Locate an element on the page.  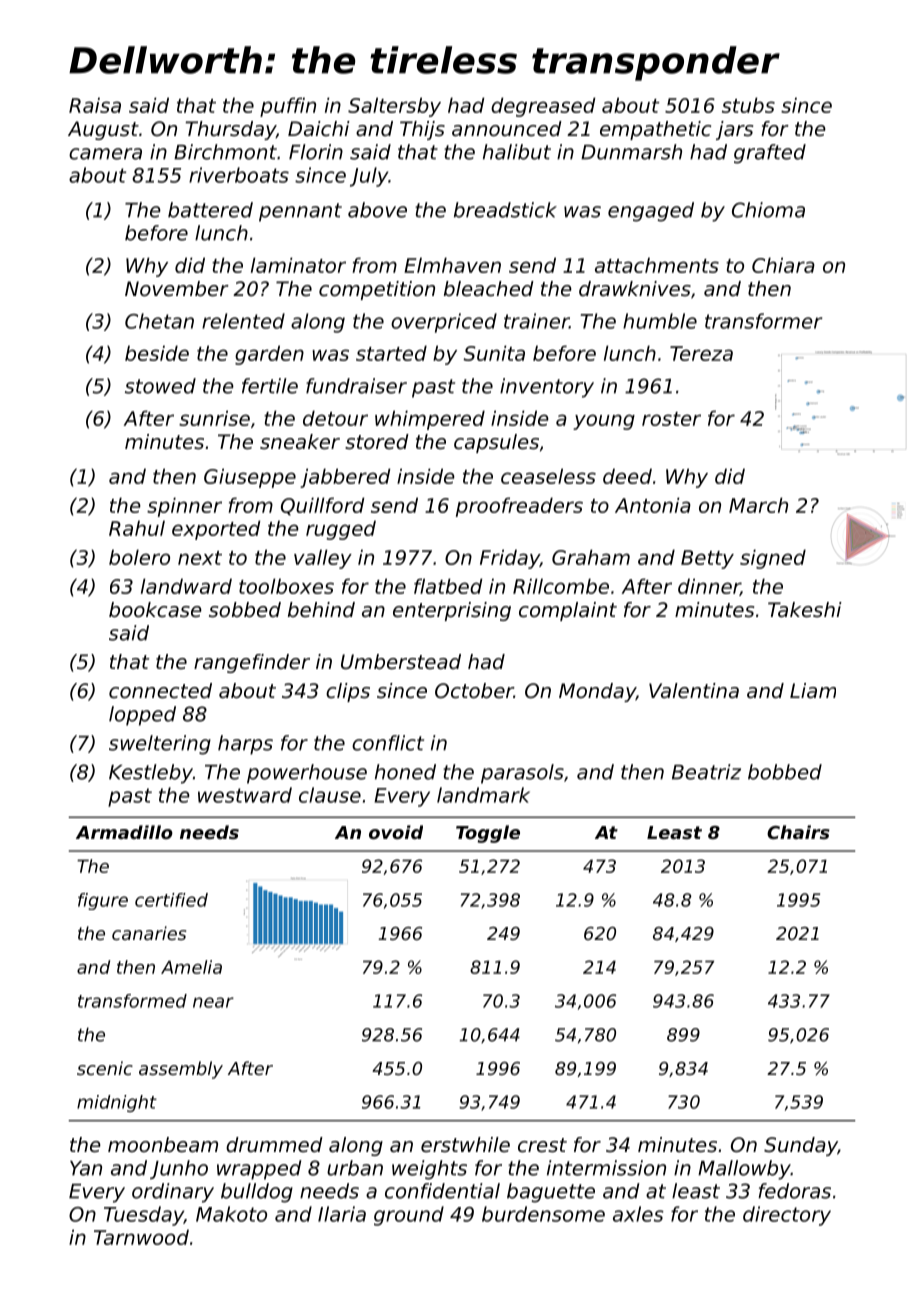
westward is located at coordinates (245, 795).
